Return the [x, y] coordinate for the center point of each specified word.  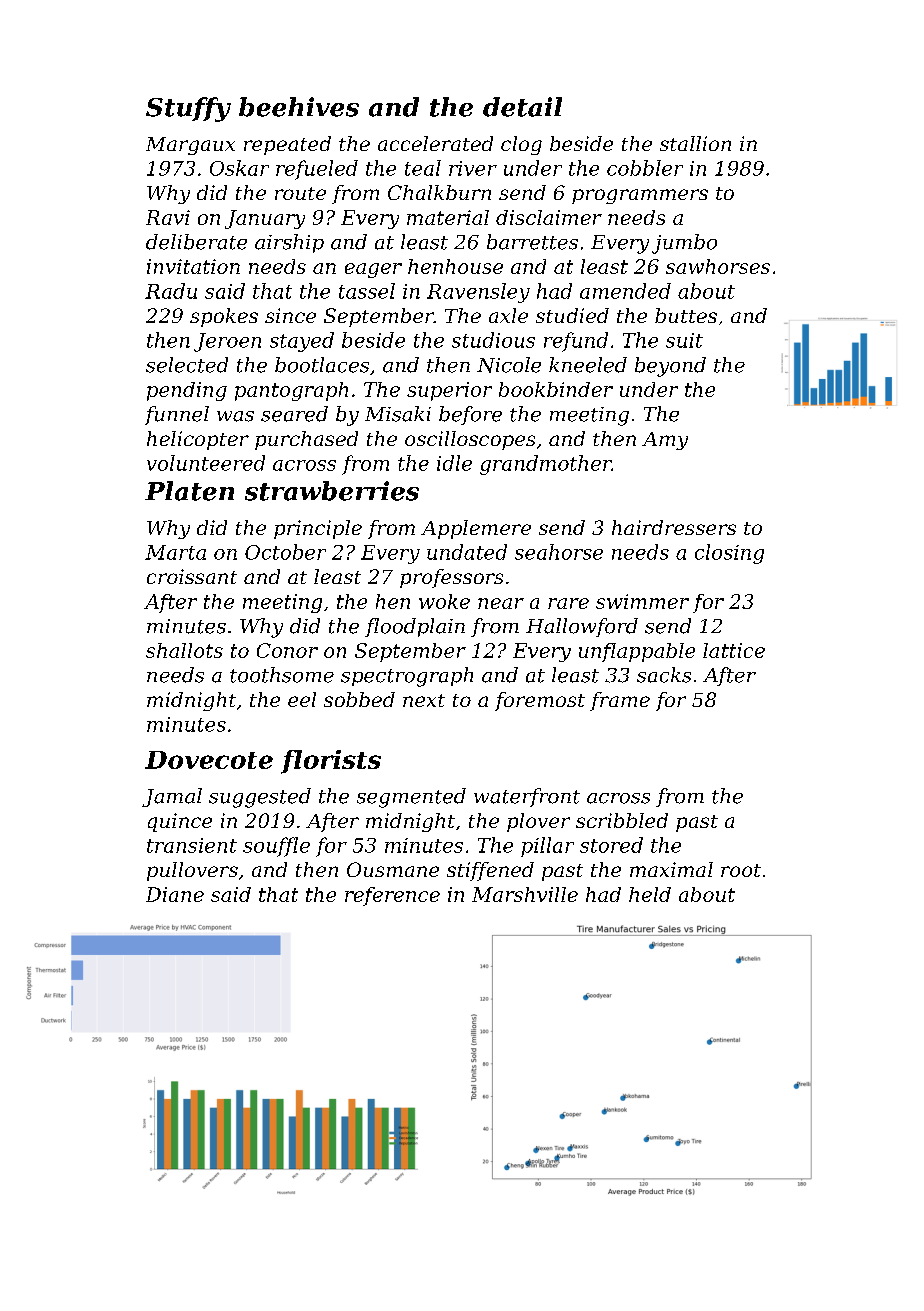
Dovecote [209, 760]
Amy [665, 441]
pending [187, 391]
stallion [695, 143]
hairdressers [674, 527]
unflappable [637, 652]
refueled [317, 170]
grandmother [546, 465]
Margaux [190, 146]
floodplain [415, 627]
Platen [189, 491]
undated [467, 552]
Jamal [172, 797]
